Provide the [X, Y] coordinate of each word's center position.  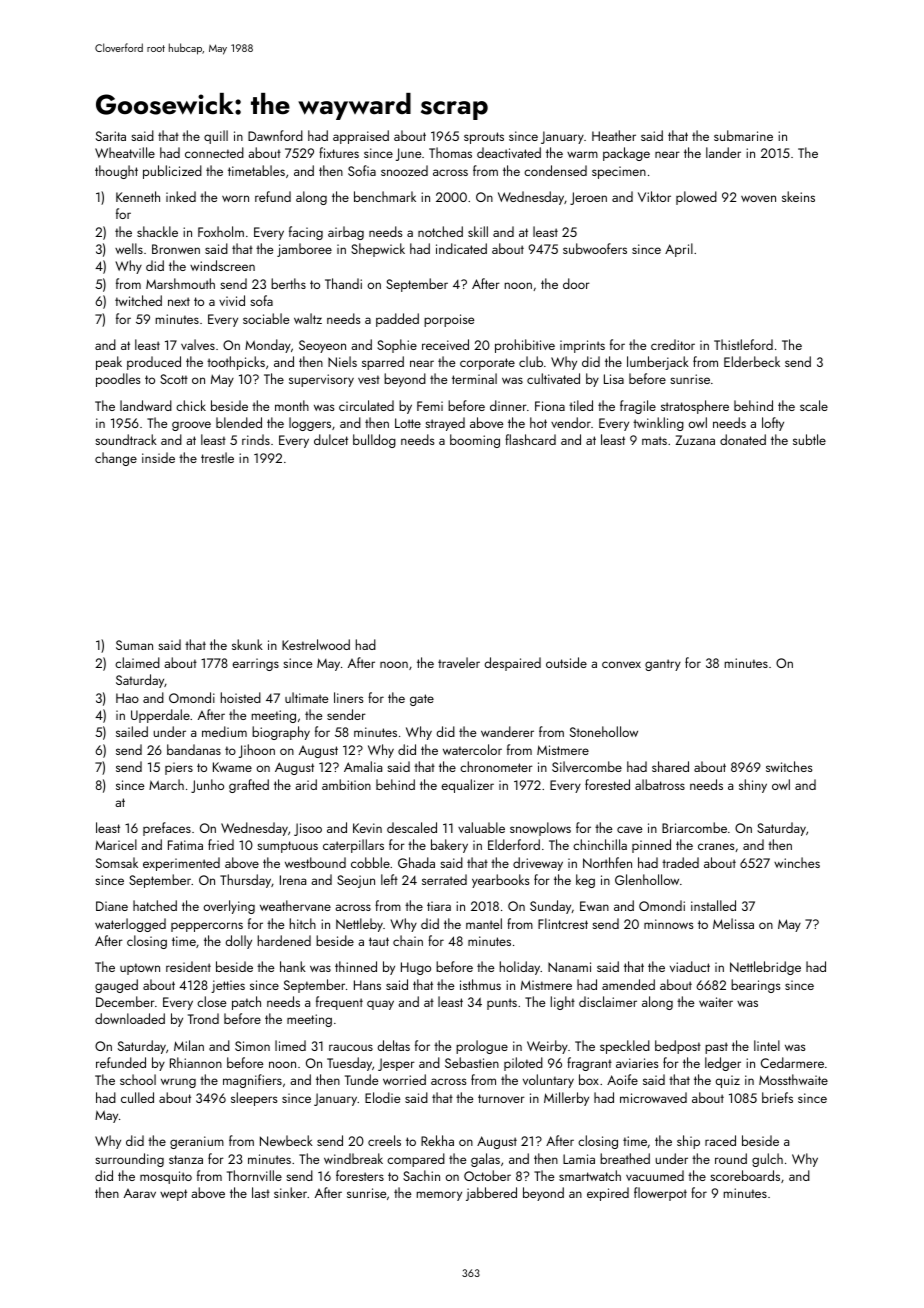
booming [475, 441]
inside [158, 457]
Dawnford [275, 135]
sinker [290, 1192]
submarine [743, 135]
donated [743, 439]
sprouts [484, 138]
